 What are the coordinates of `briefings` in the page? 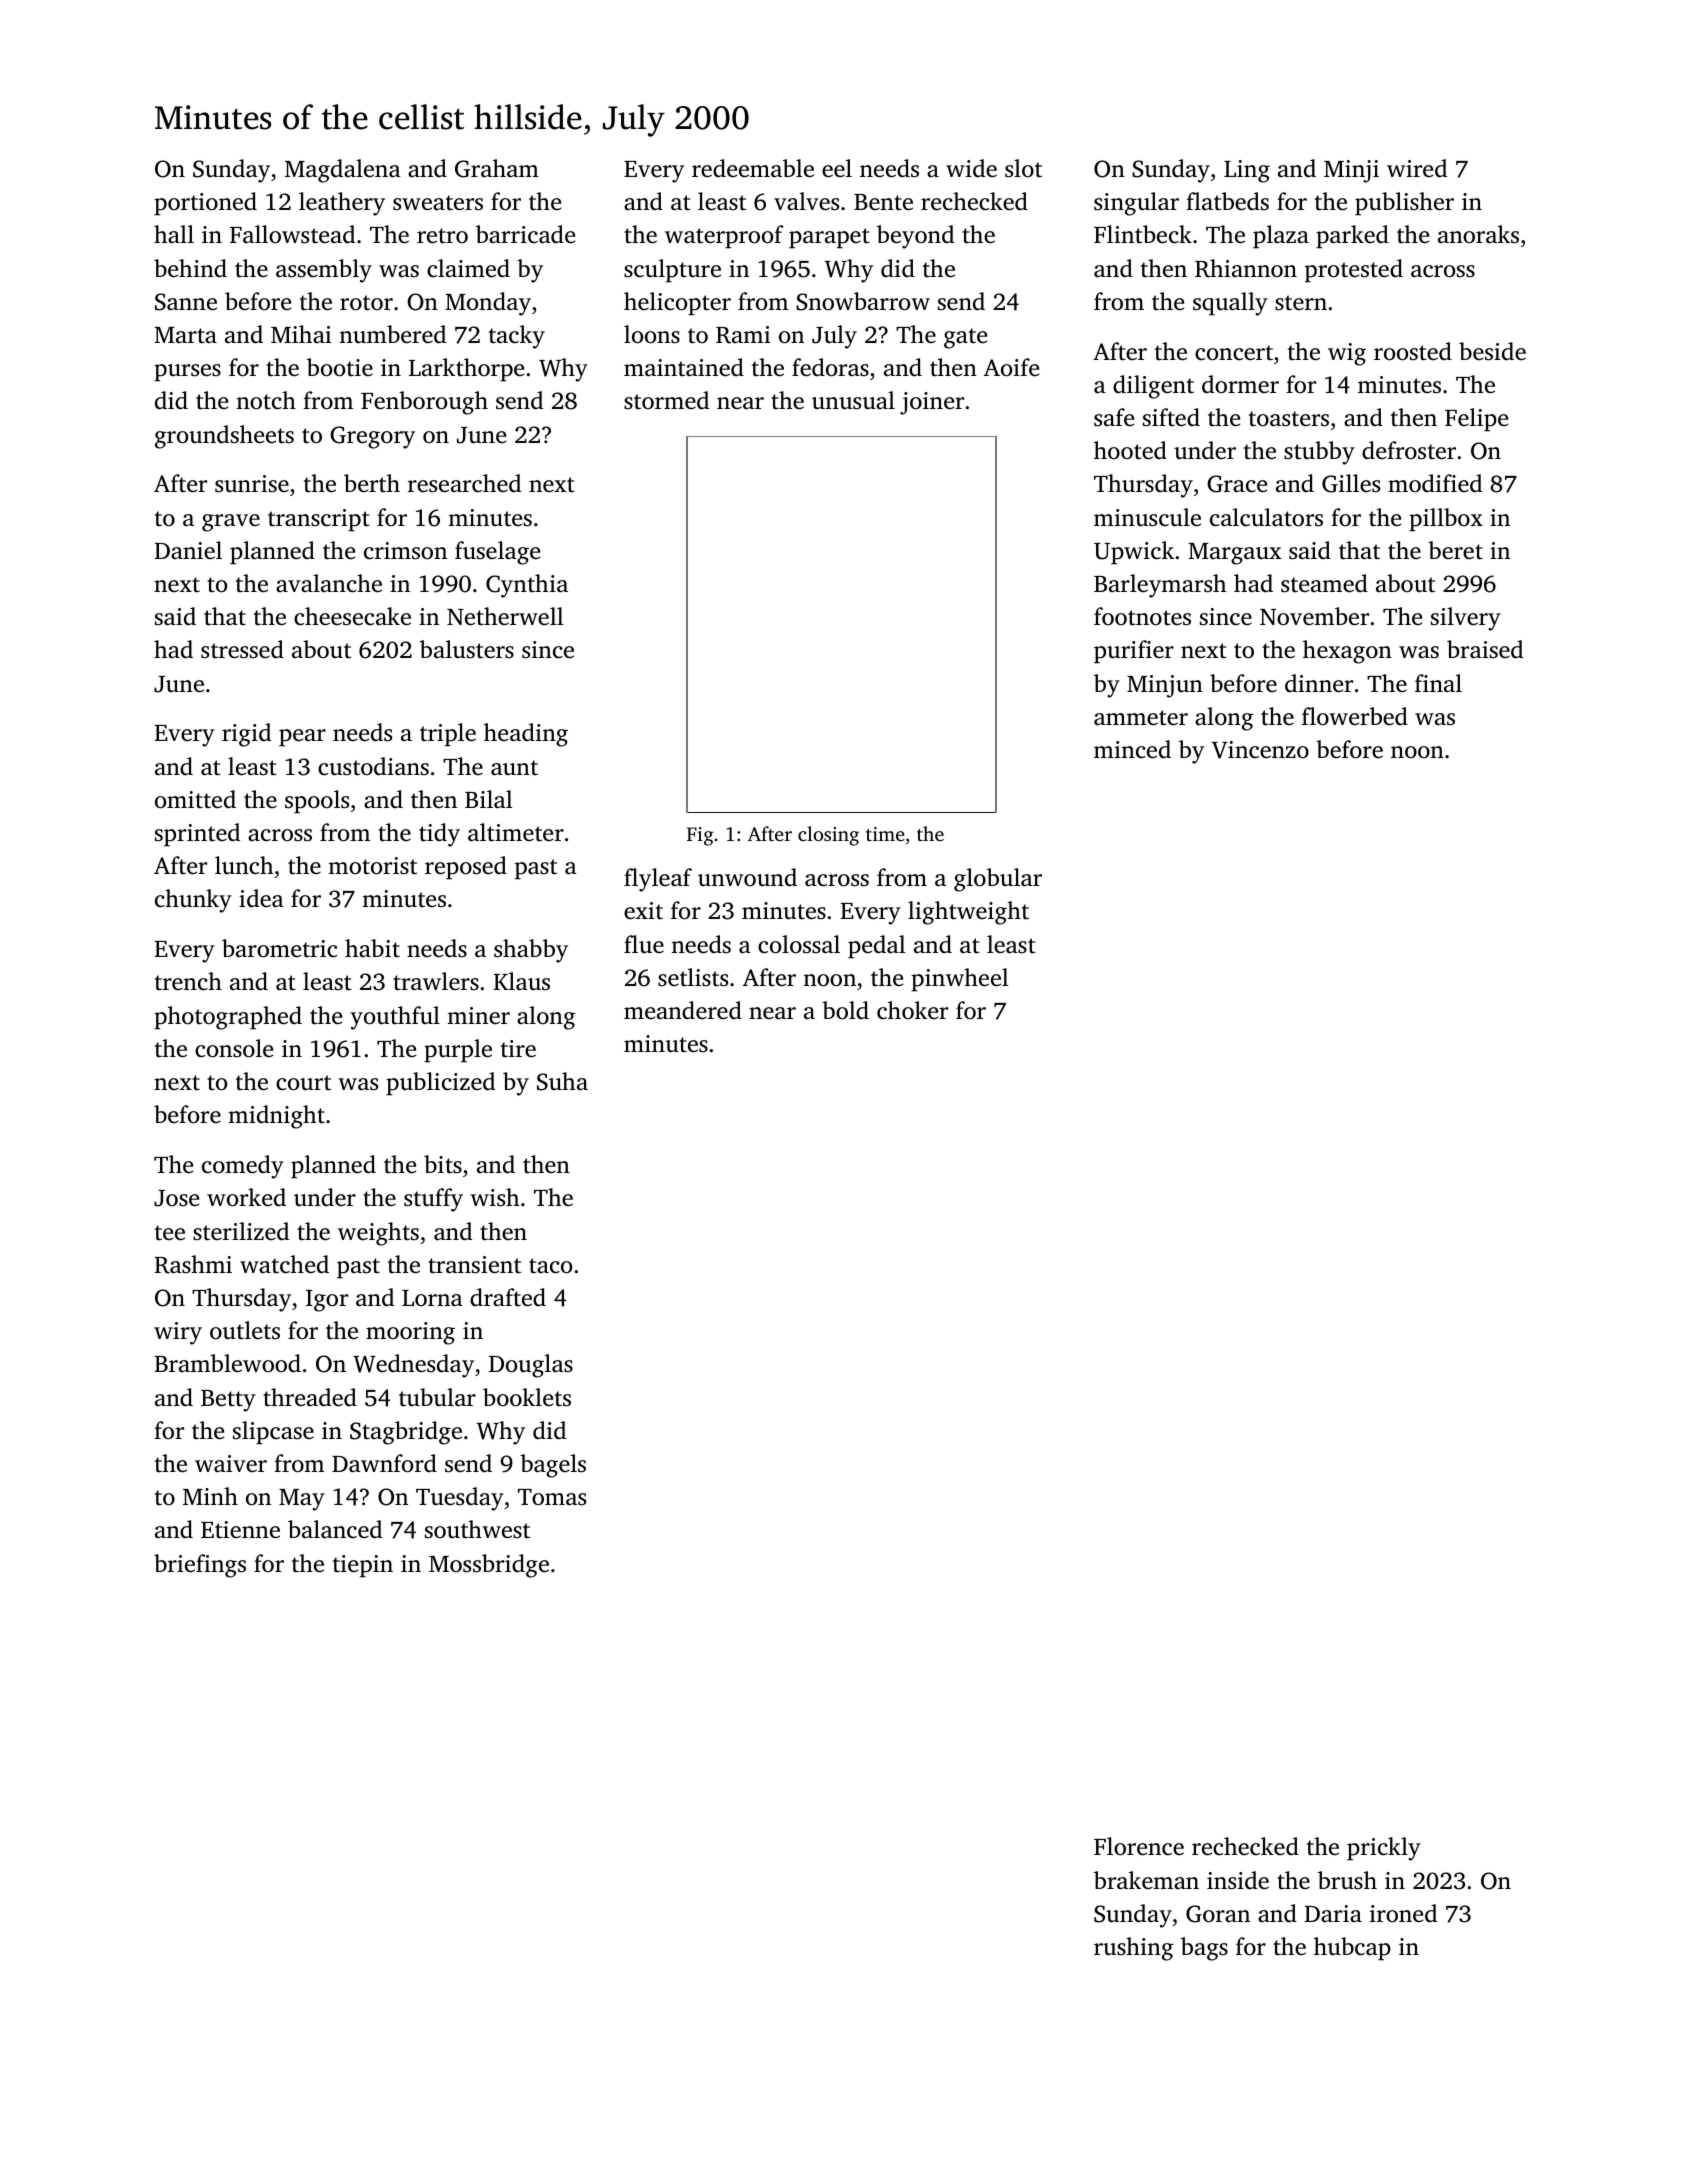 It's located at (200, 1566).
